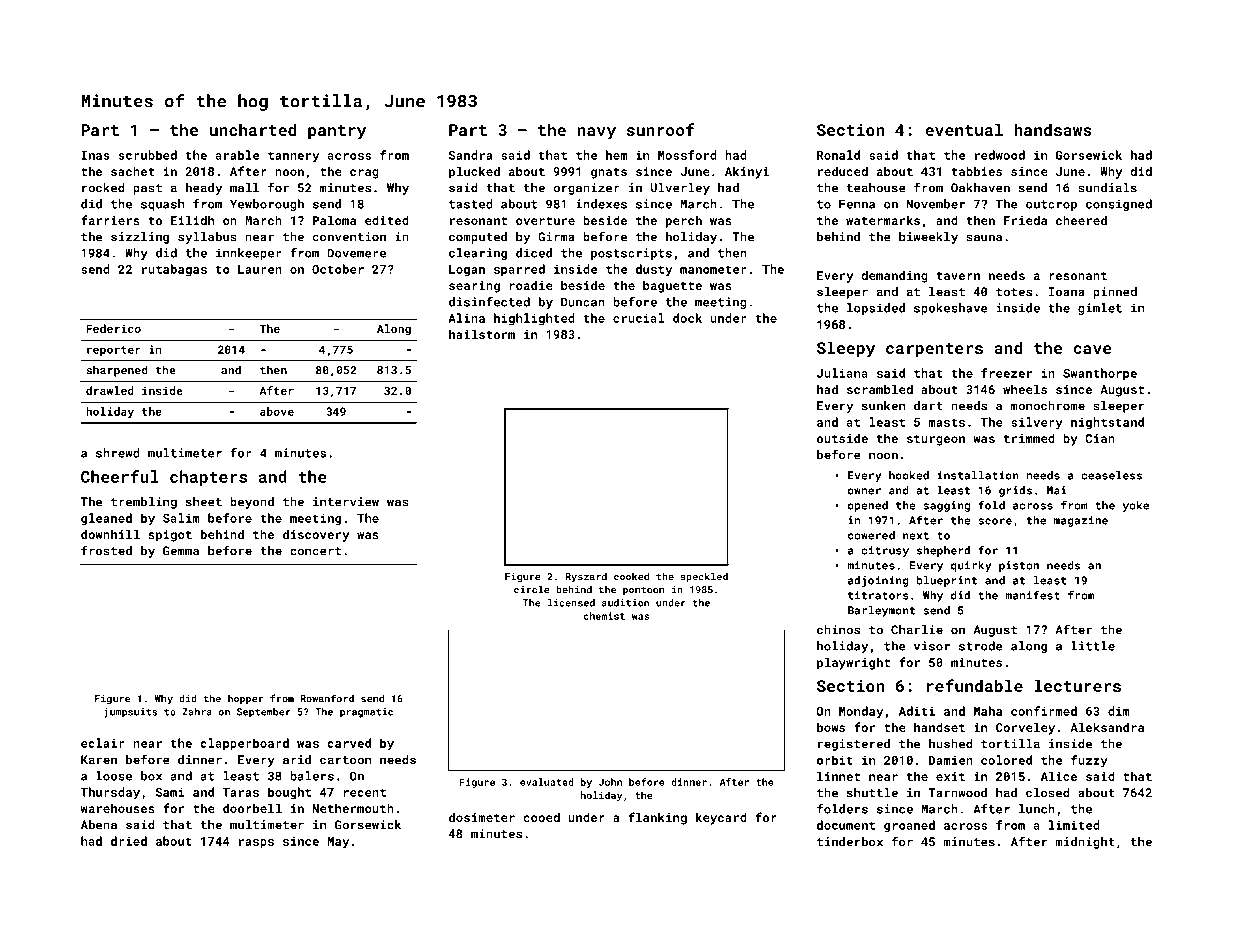 This page has height=952, width=1233. Describe the element at coordinates (984, 238) in the page. I see `sauna` at that location.
